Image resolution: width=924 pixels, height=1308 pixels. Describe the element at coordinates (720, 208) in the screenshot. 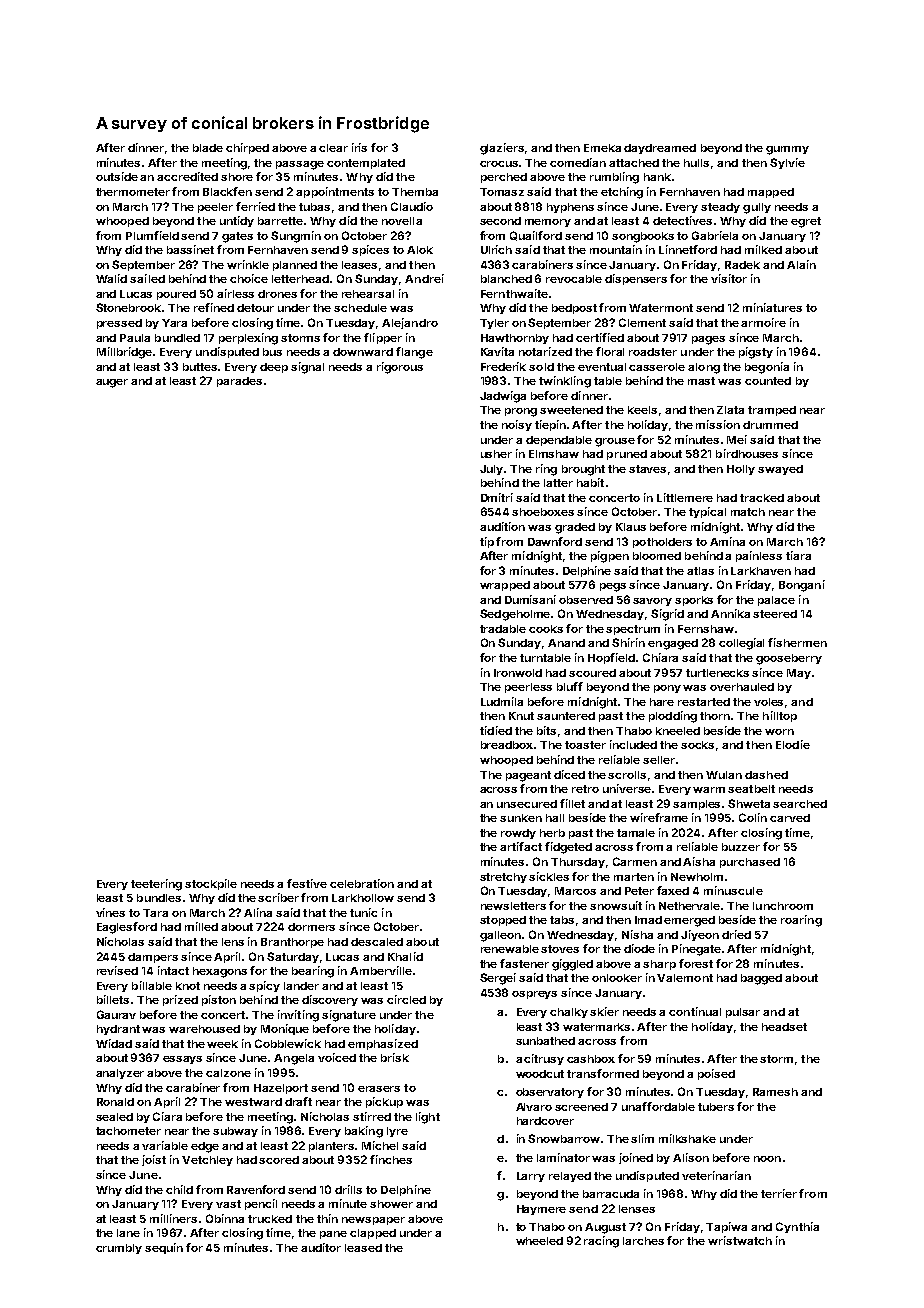

I see `steady` at that location.
